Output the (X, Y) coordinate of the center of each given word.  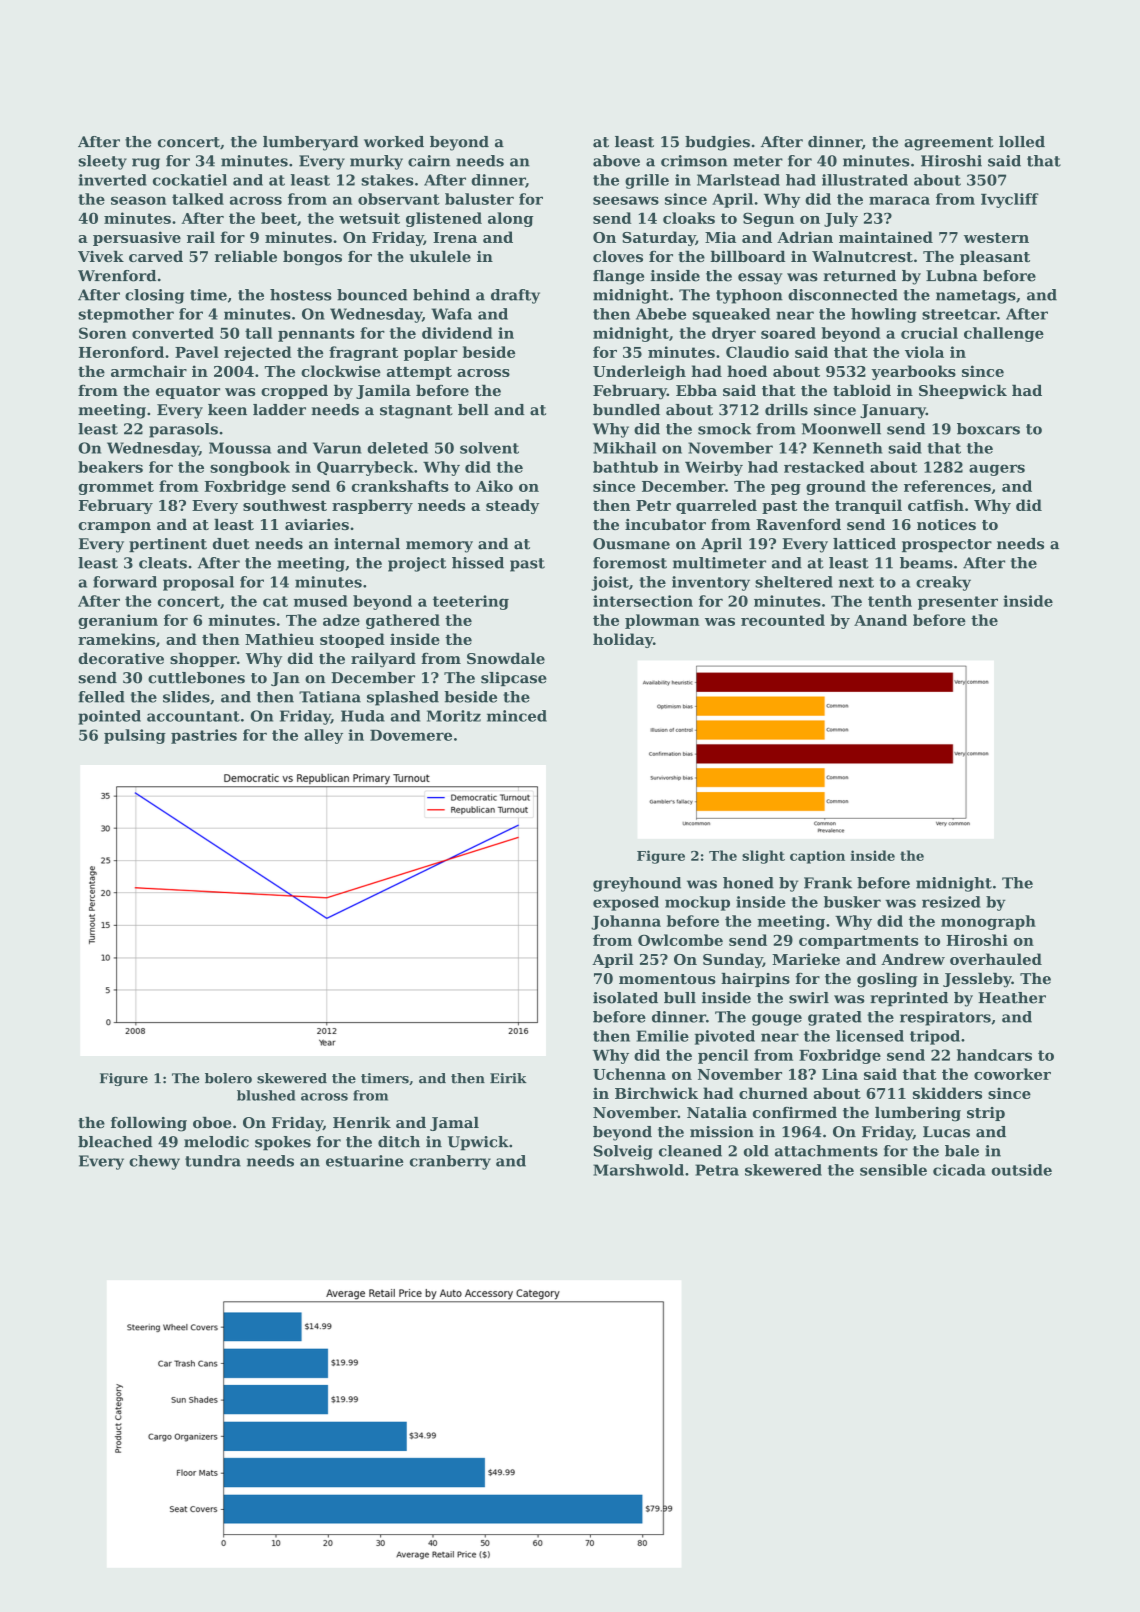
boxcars (988, 429)
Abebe (661, 314)
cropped (294, 391)
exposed (626, 903)
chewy (154, 1162)
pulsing (135, 736)
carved (156, 256)
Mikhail (624, 448)
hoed (747, 371)
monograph (988, 922)
